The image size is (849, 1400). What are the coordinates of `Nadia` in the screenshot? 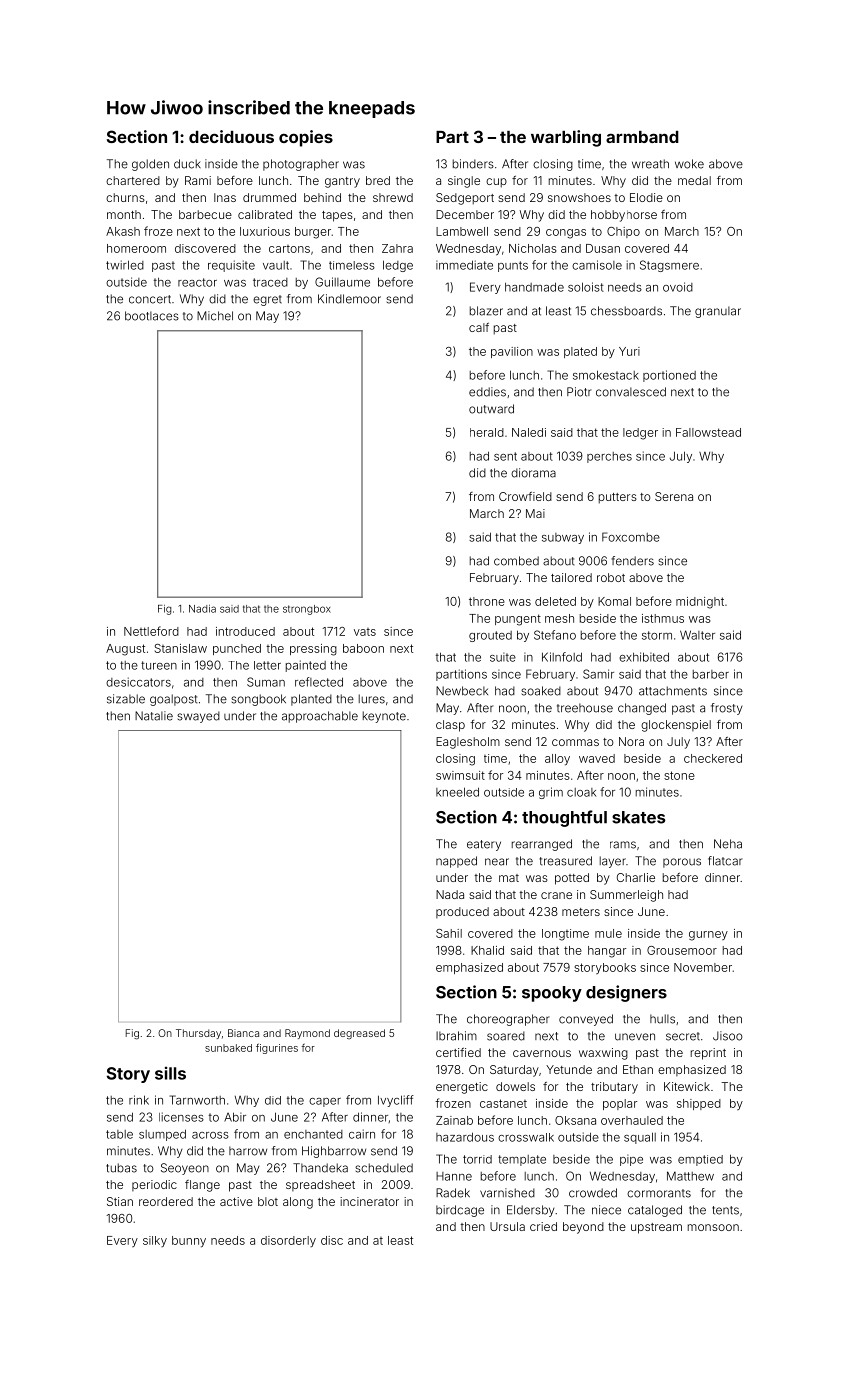 It's located at (202, 609).
